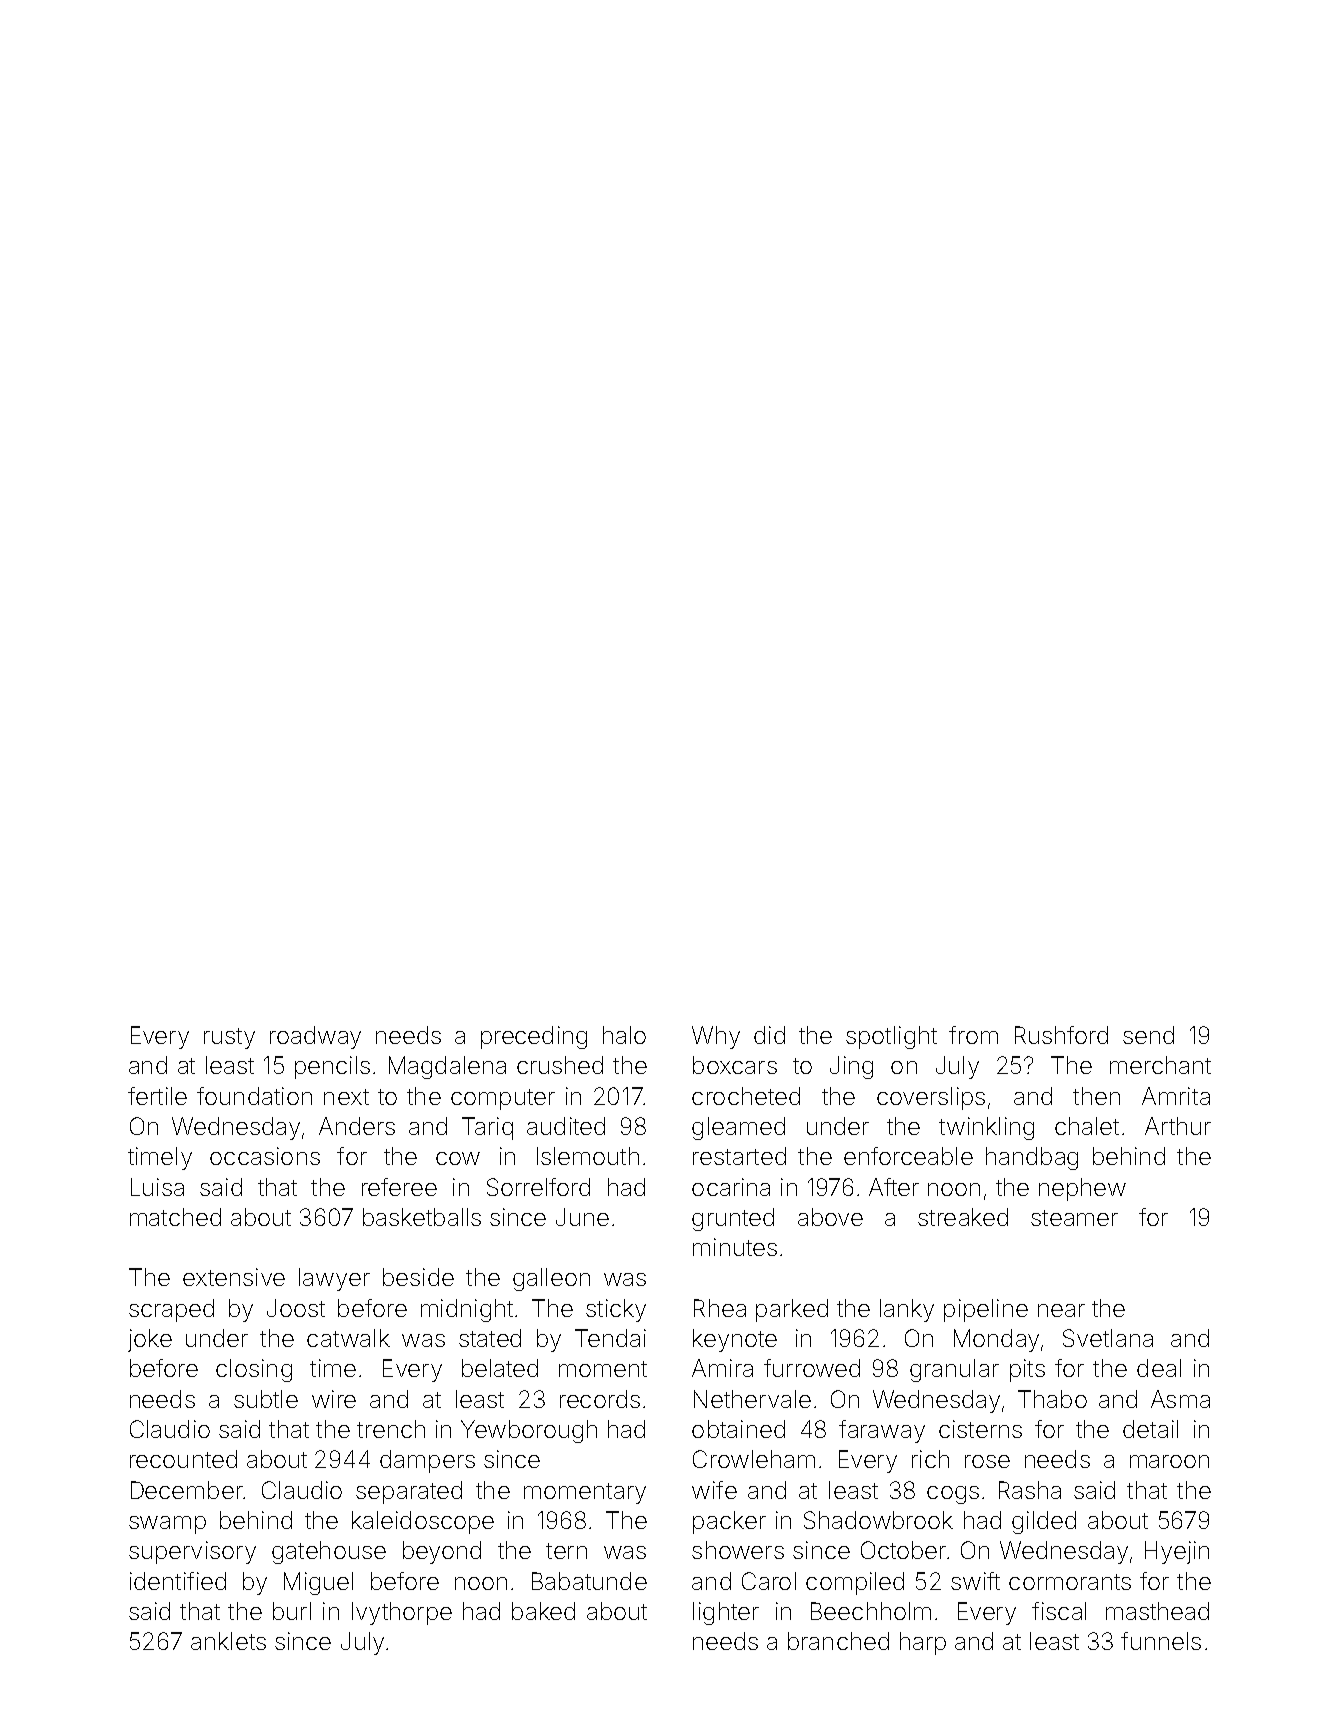 The height and width of the image is (1732, 1339). I want to click on showers, so click(738, 1550).
